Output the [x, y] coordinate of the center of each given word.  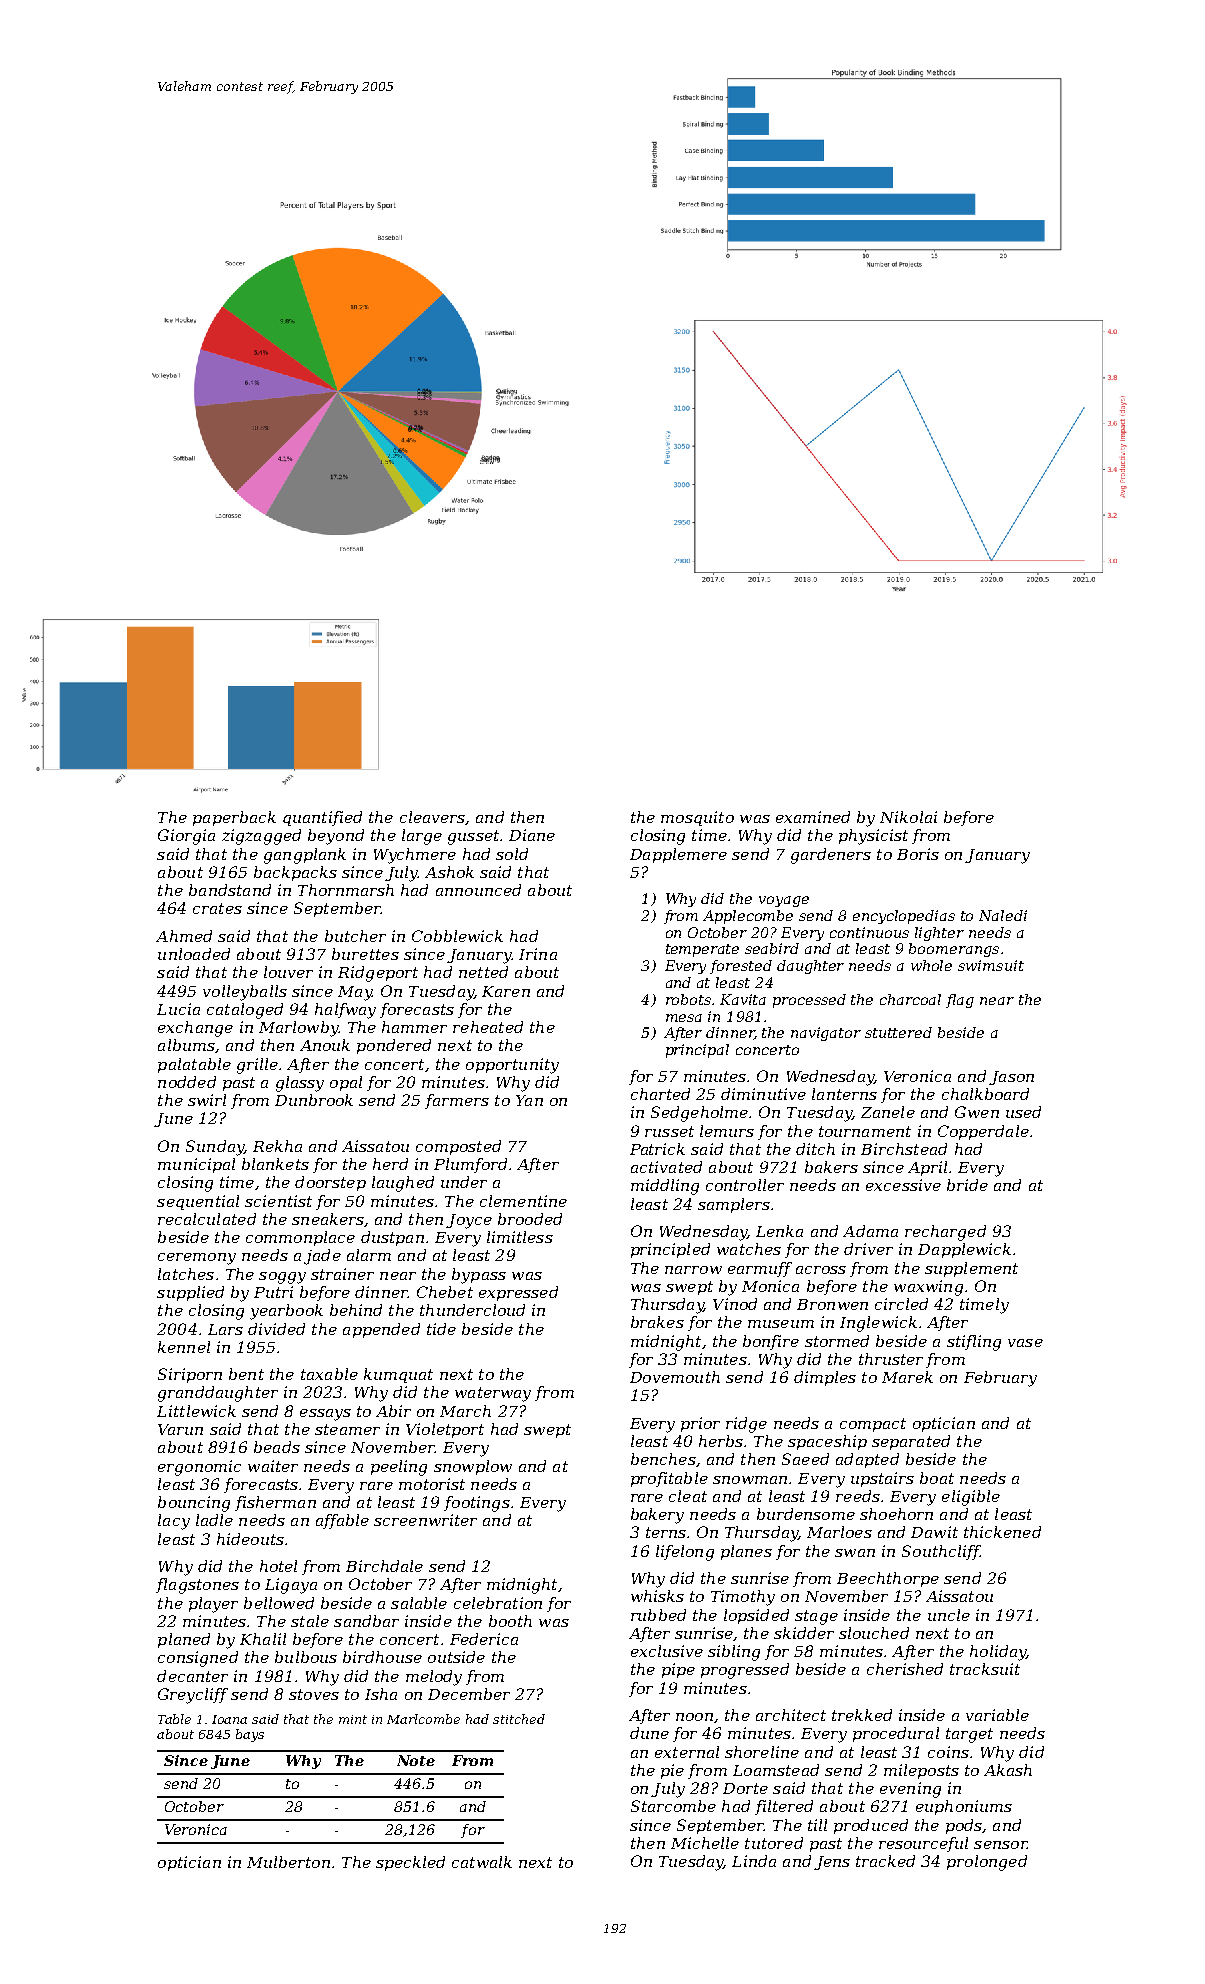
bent [246, 1374]
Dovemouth [675, 1377]
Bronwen [832, 1304]
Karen [506, 991]
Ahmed [184, 936]
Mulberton [288, 1862]
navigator [826, 1034]
